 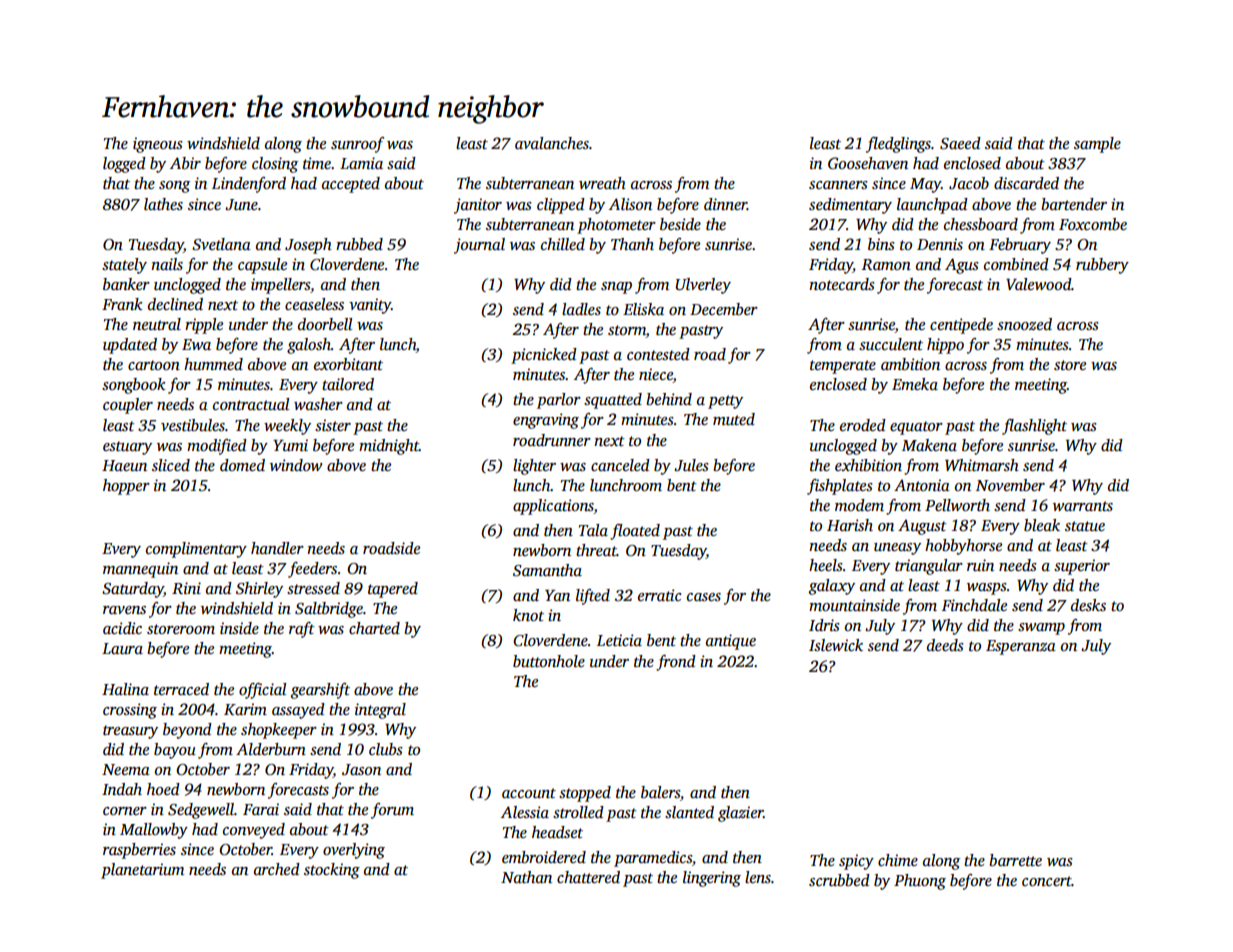 What do you see at coordinates (142, 871) in the screenshot?
I see `planetarium` at bounding box center [142, 871].
